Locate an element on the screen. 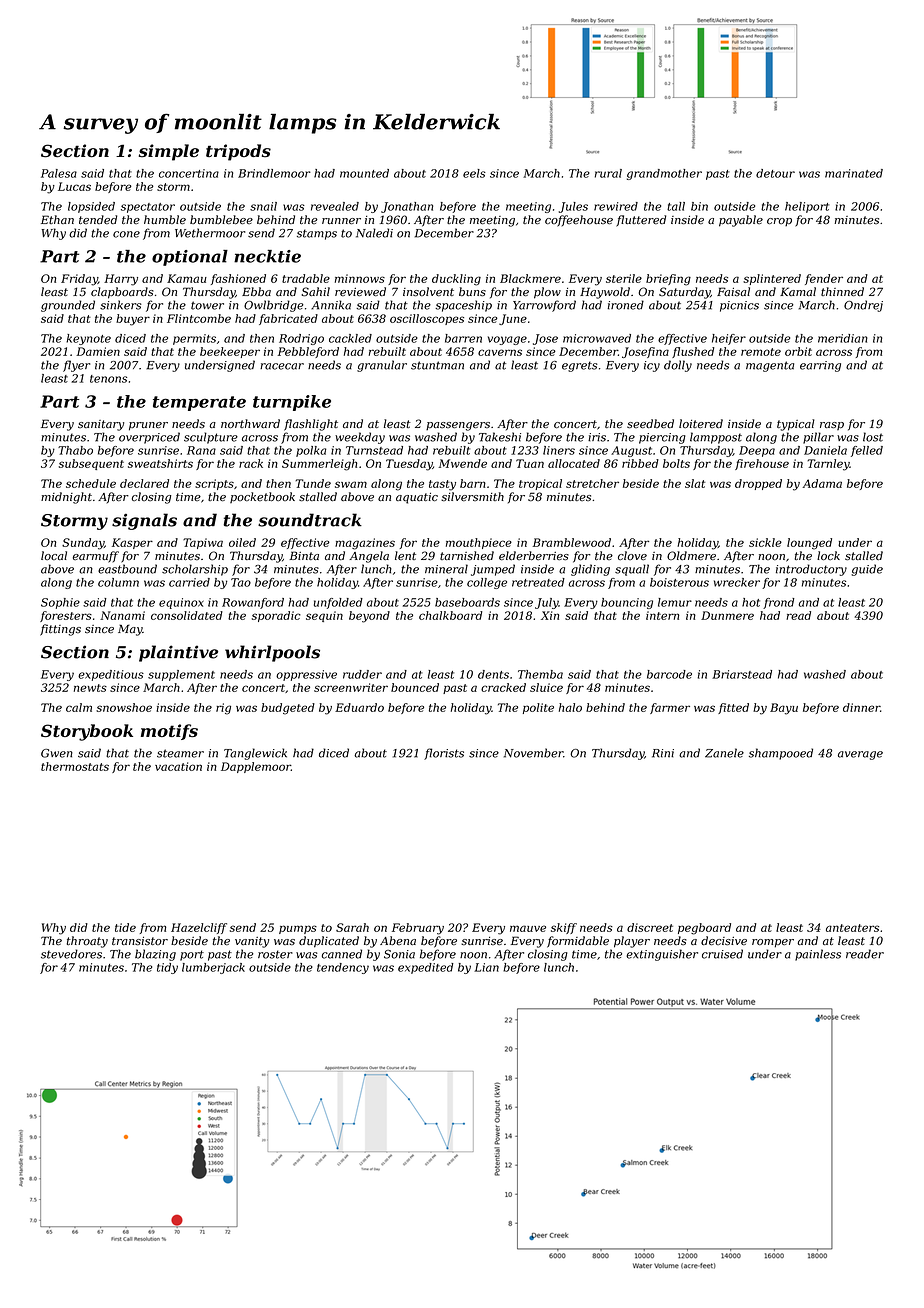  picnics is located at coordinates (739, 306).
